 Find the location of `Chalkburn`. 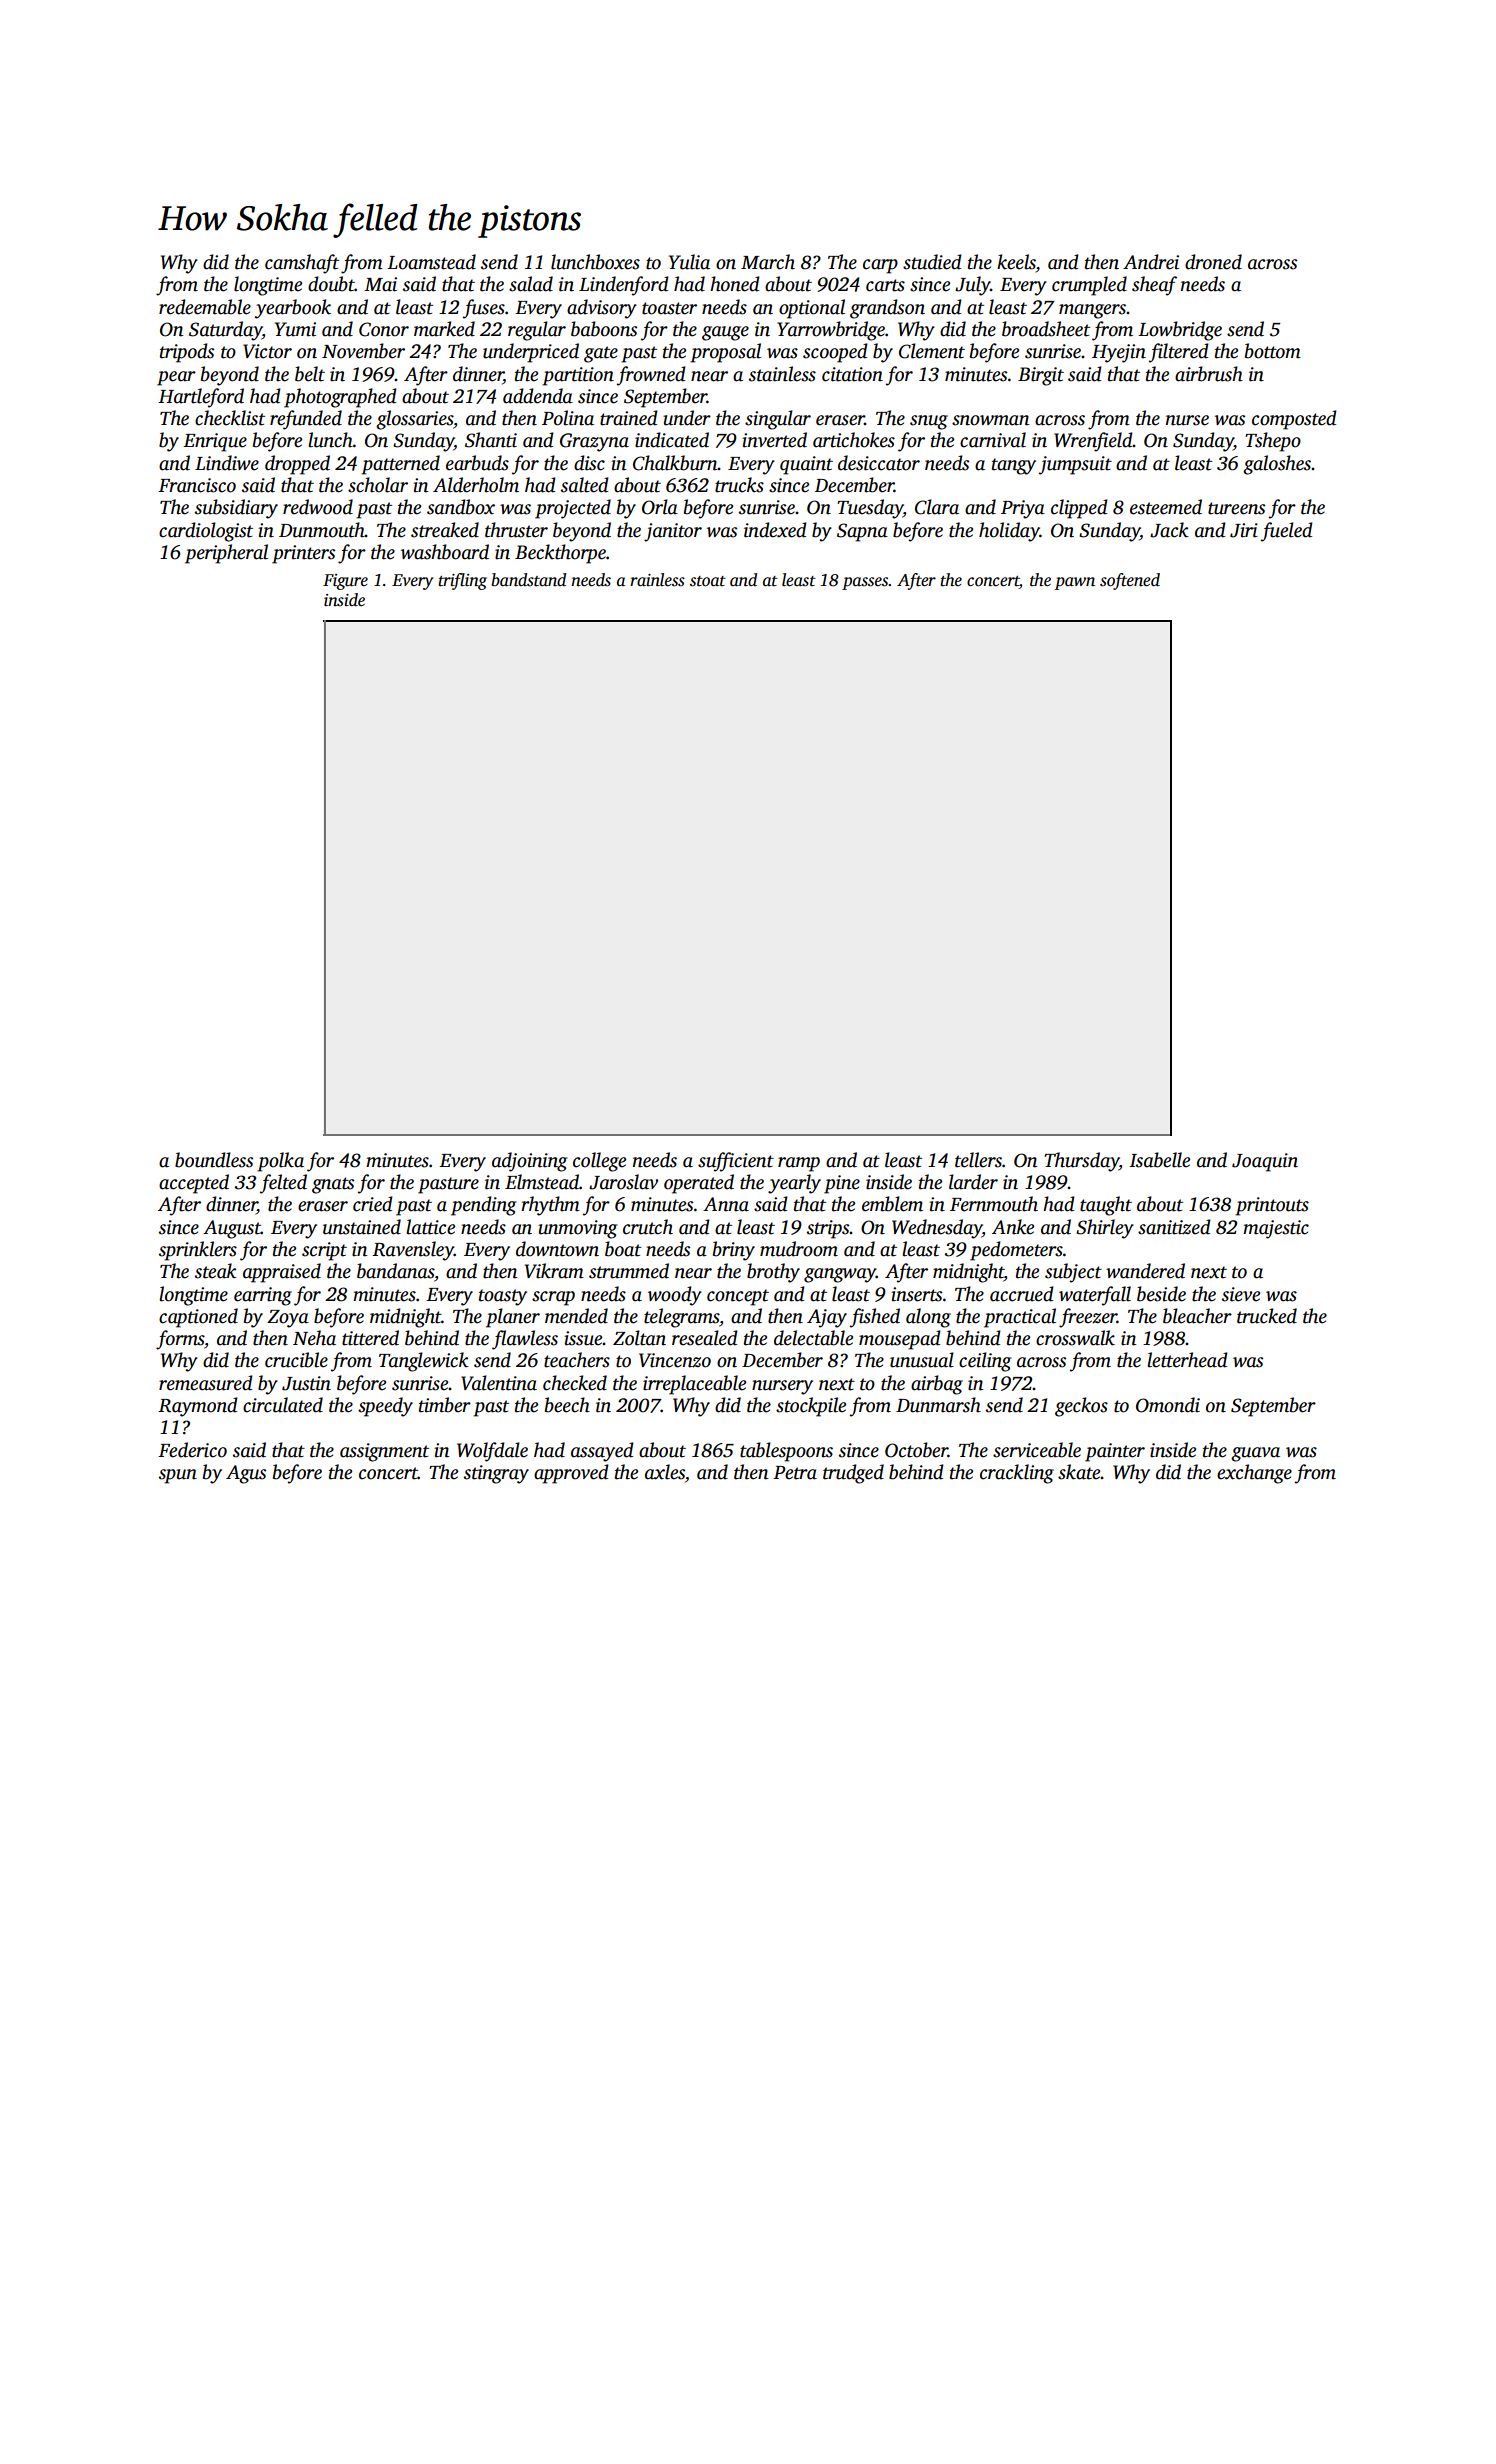

Chalkburn is located at coordinates (675, 463).
